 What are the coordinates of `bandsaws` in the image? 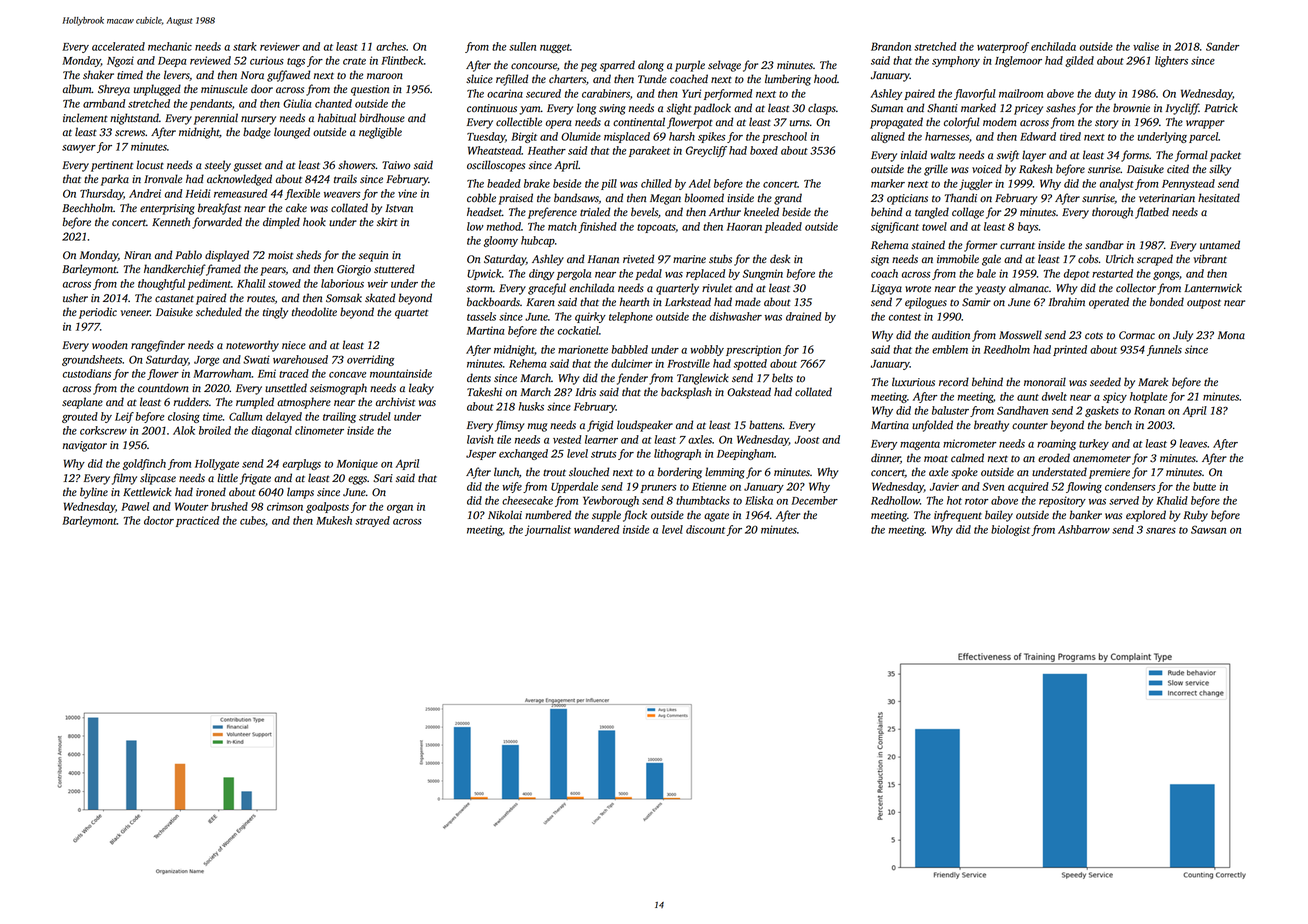 It's located at (576, 198).
